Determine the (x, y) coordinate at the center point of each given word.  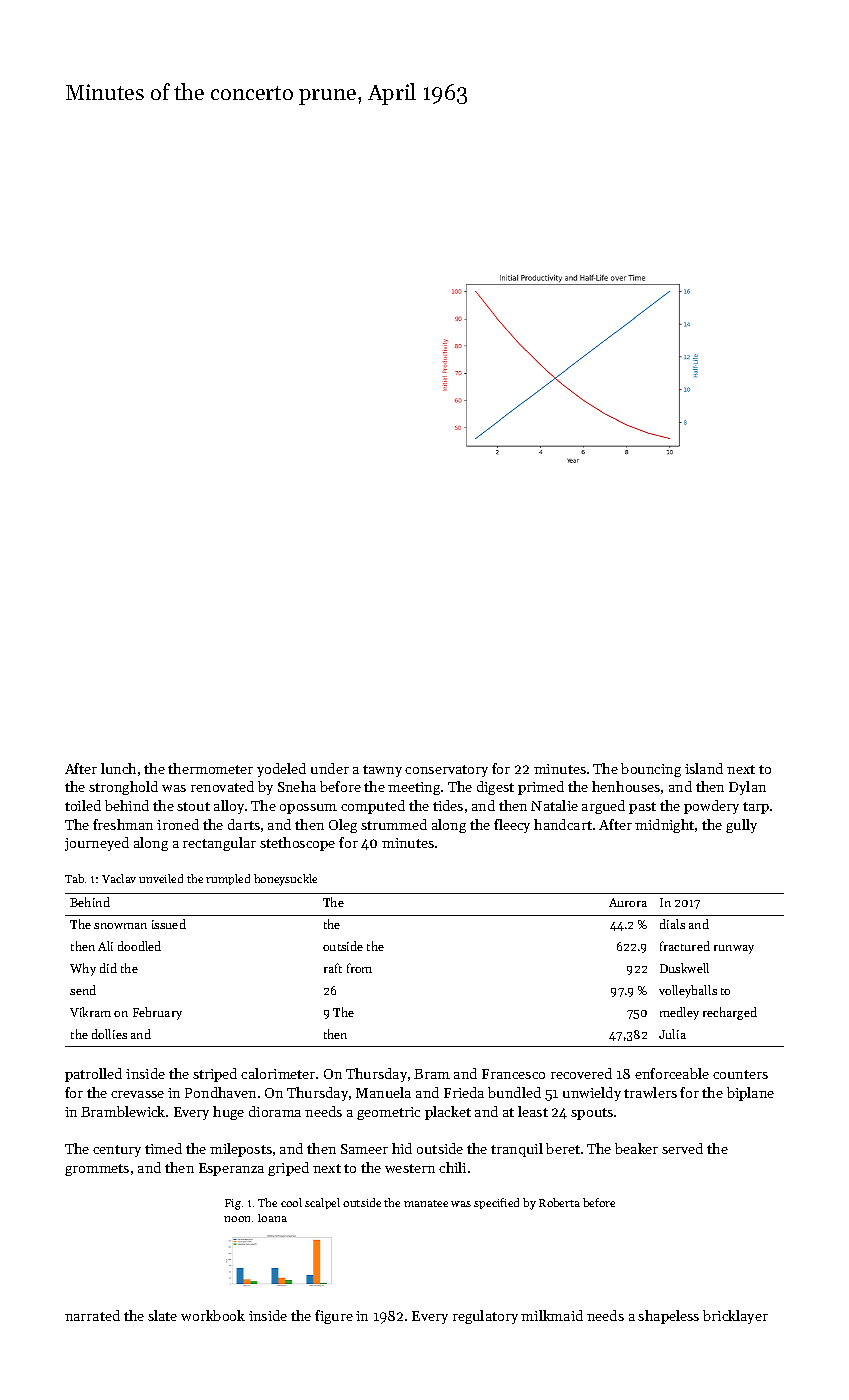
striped (215, 1075)
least (533, 1111)
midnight (664, 826)
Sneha (297, 786)
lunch (118, 768)
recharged (730, 1013)
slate (162, 1315)
